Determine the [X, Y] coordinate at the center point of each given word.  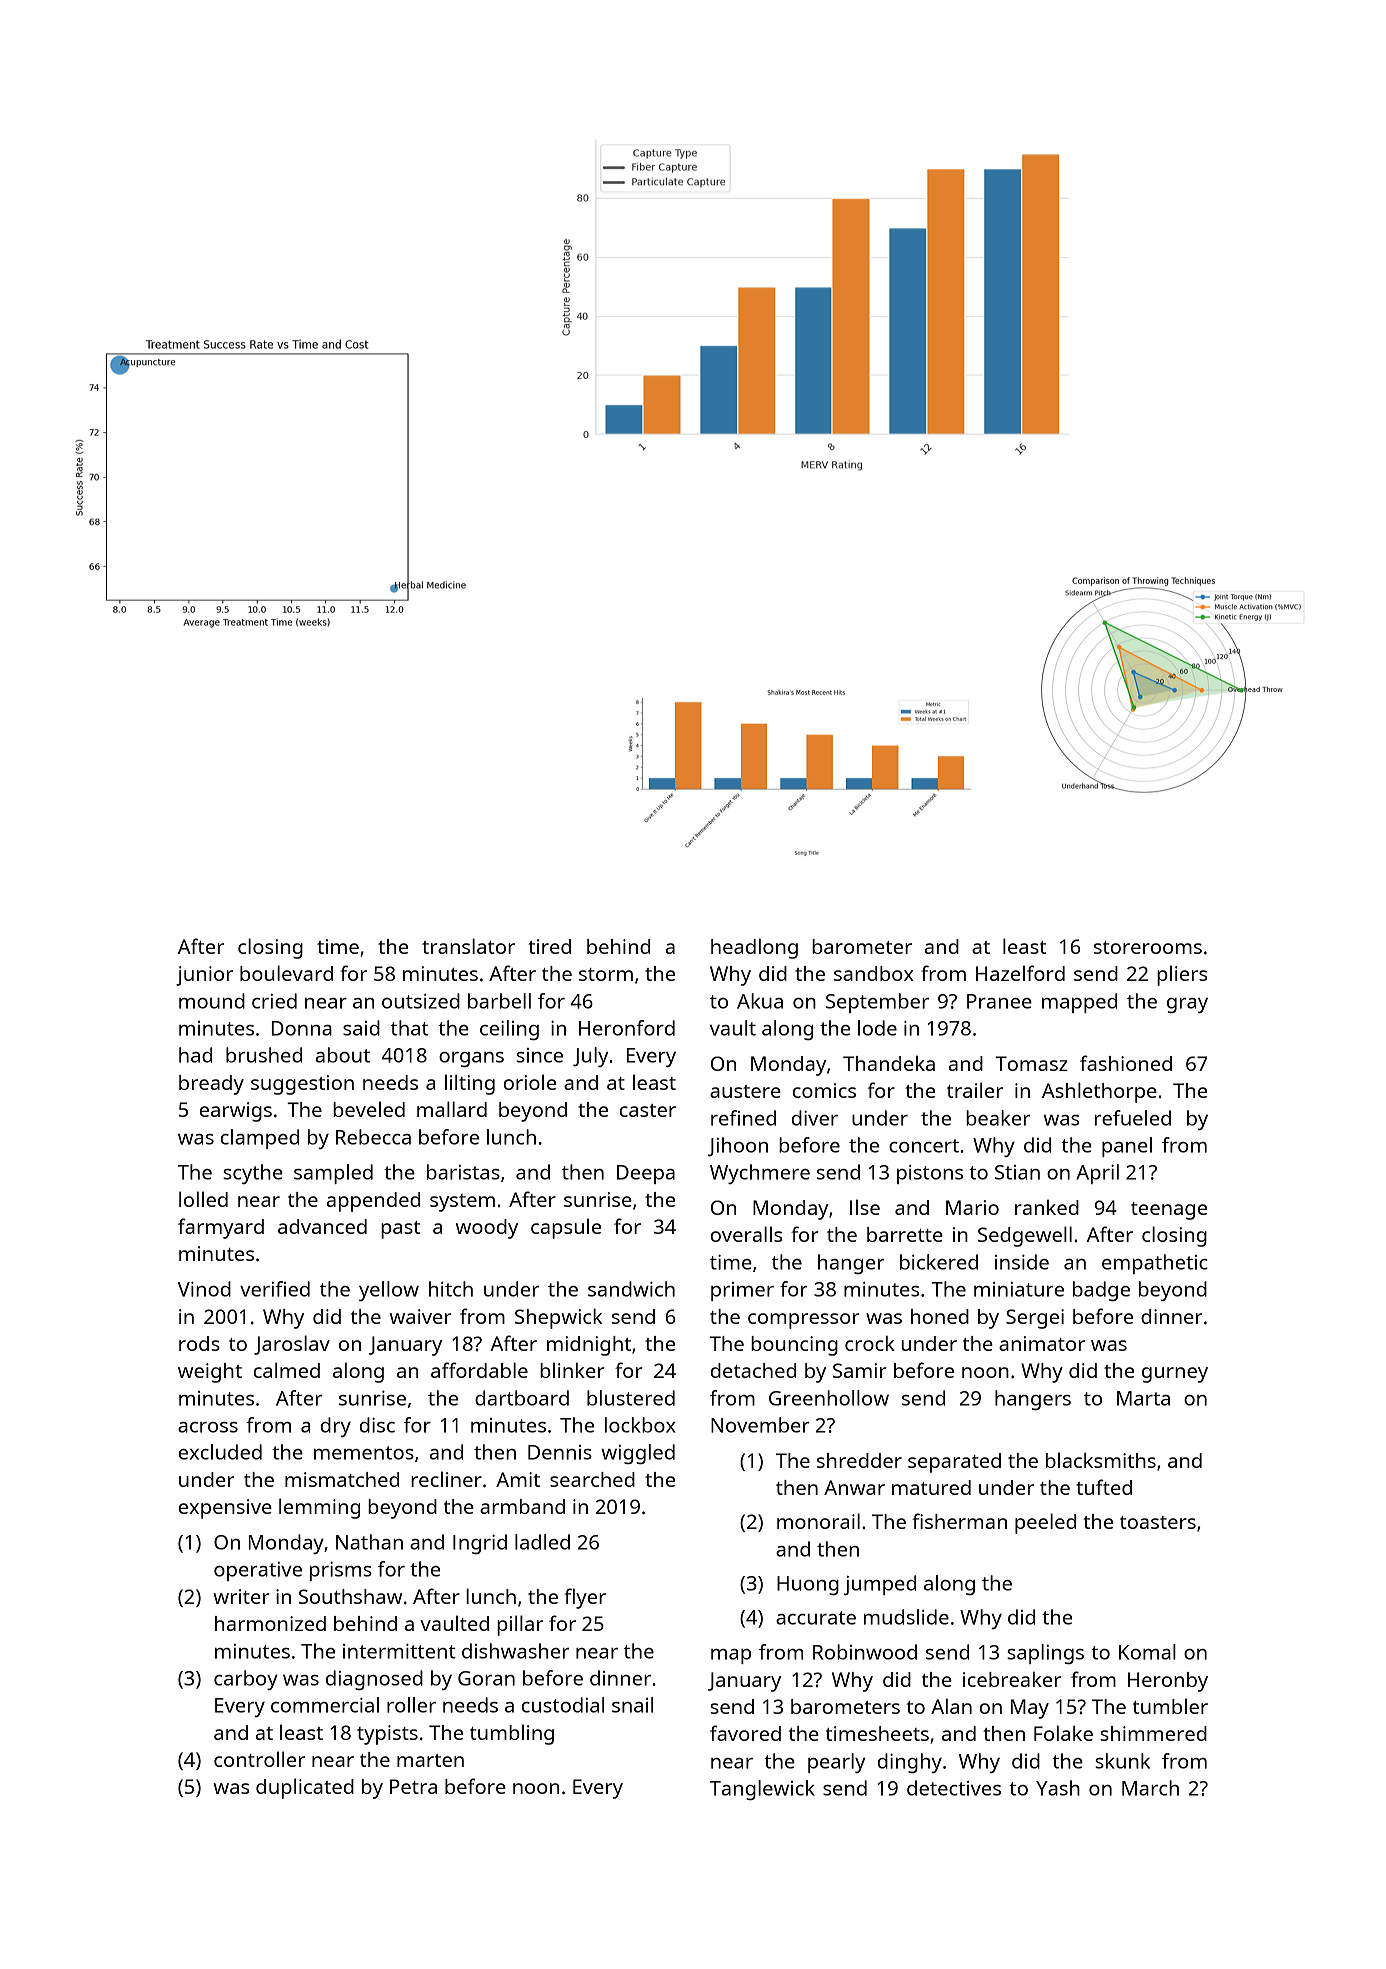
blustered [631, 1398]
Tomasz [1031, 1063]
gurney [1175, 1375]
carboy [246, 1680]
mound [212, 1001]
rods [199, 1343]
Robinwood [865, 1652]
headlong [754, 948]
